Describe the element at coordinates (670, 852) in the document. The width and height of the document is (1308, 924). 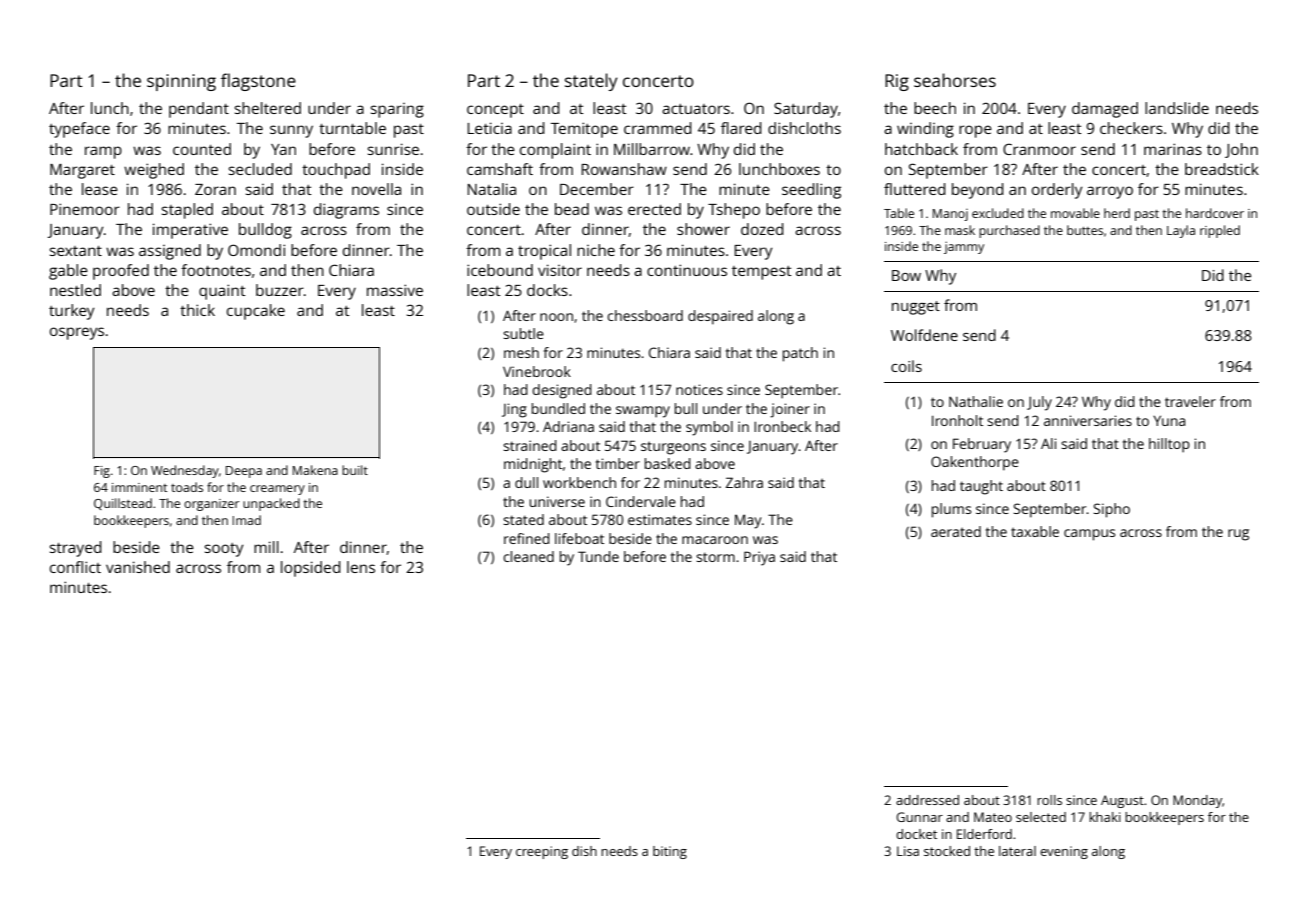
I see `biting` at that location.
